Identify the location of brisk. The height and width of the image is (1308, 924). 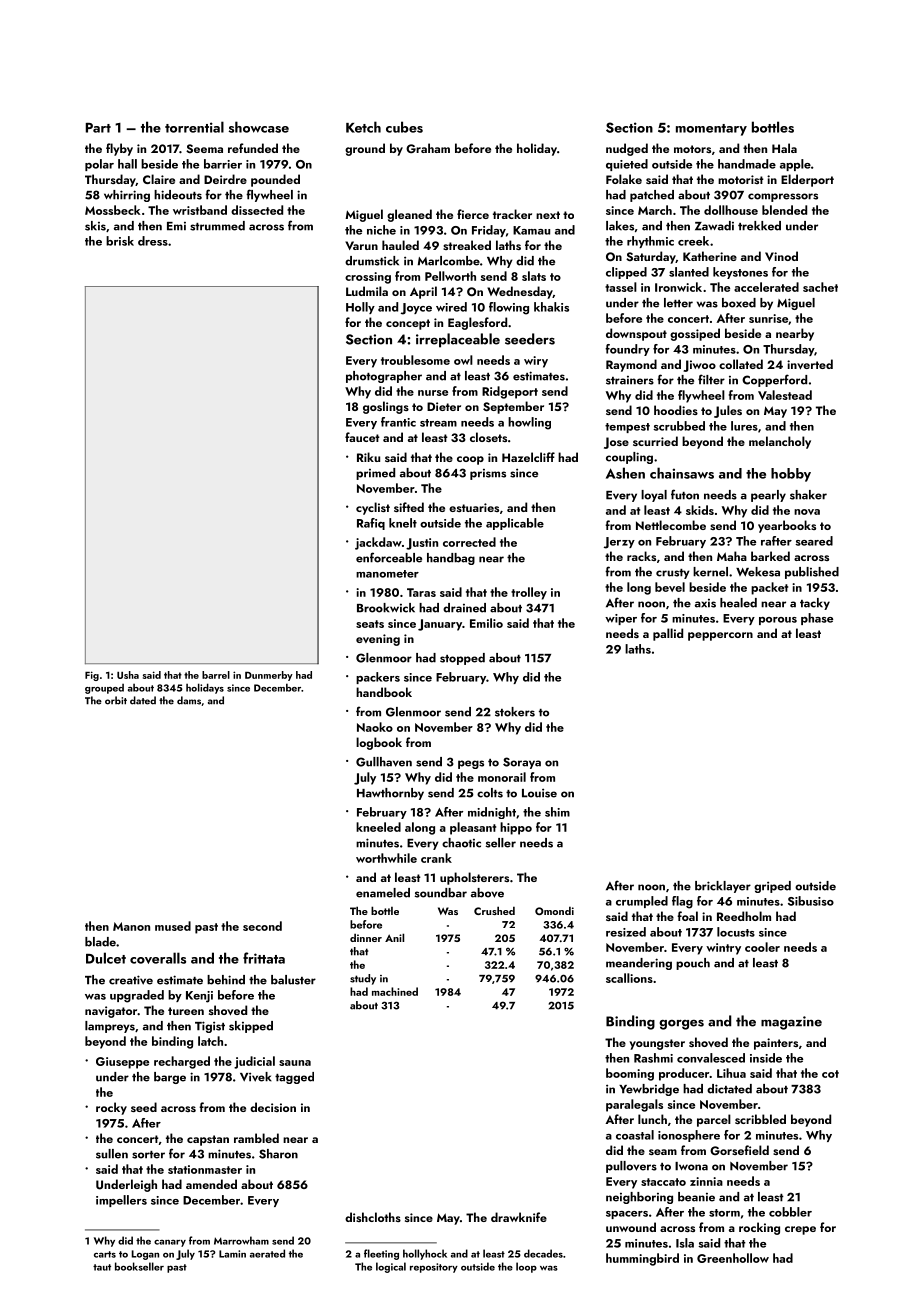
(120, 241).
